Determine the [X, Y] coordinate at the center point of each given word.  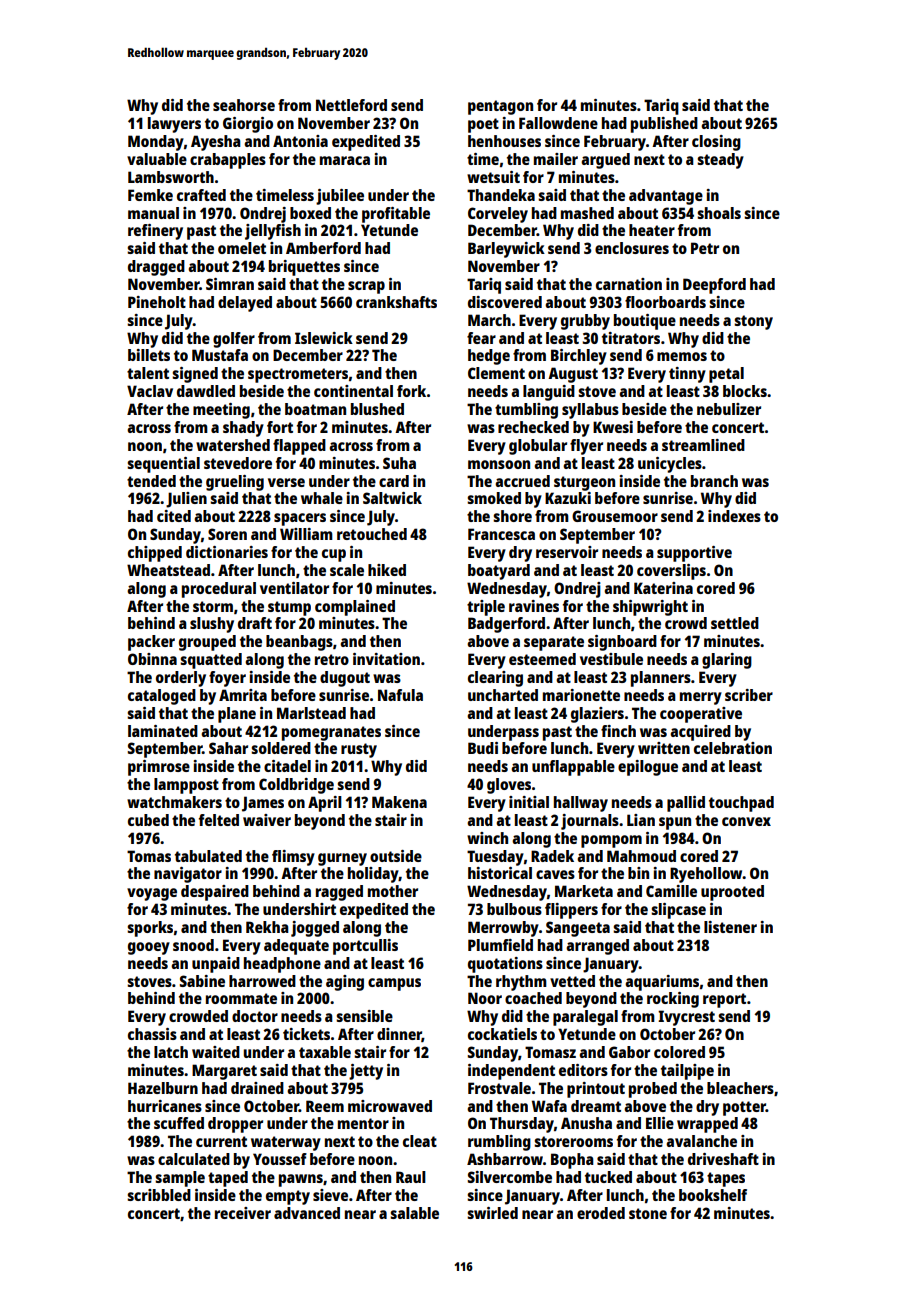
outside [396, 856]
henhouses [504, 141]
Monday [156, 143]
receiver [243, 1213]
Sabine [202, 981]
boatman [315, 409]
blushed [377, 409]
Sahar [228, 748]
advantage [666, 197]
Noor [485, 998]
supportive [694, 554]
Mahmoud [641, 856]
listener [730, 927]
